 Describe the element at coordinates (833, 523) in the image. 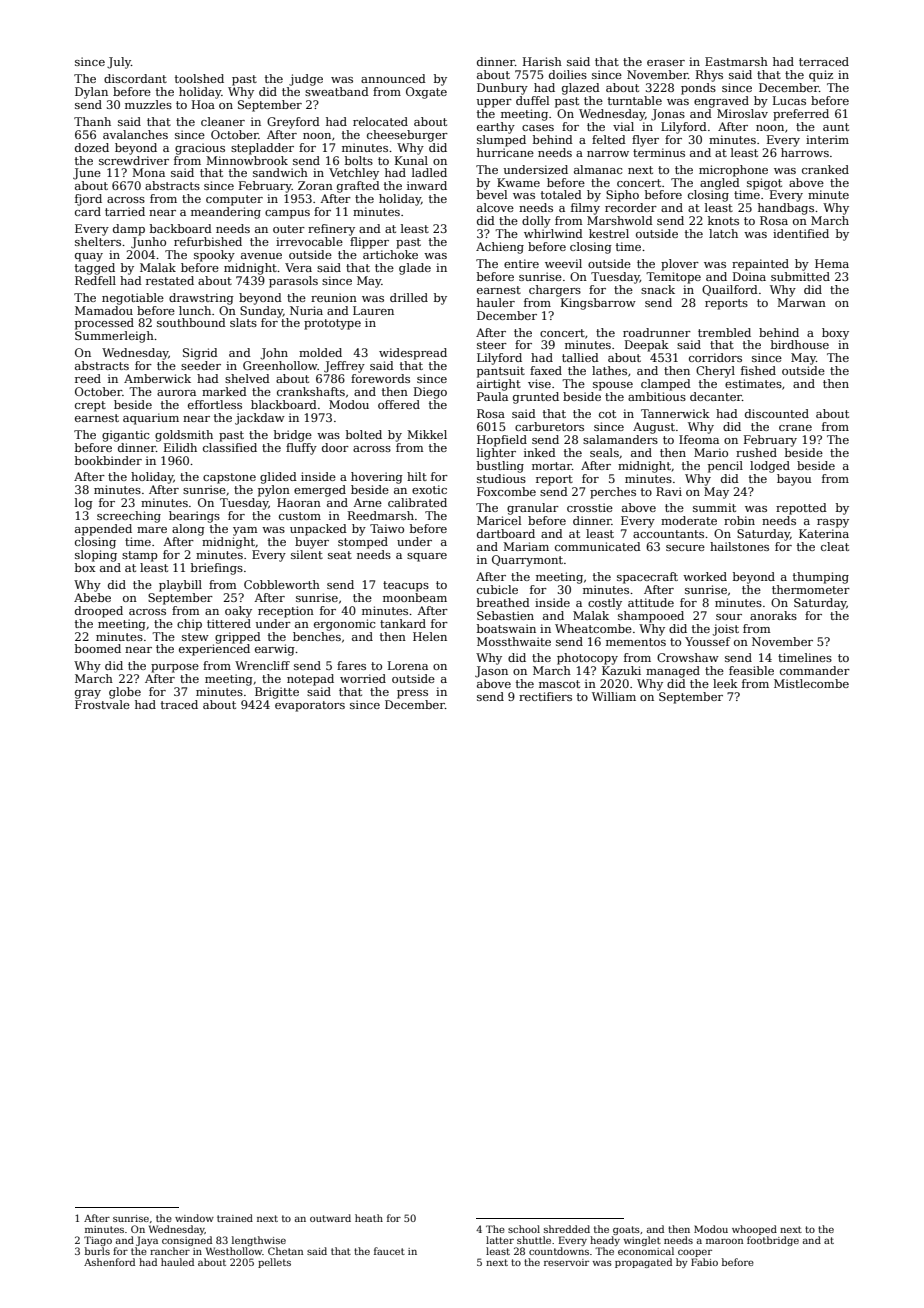

I see `raspy` at that location.
